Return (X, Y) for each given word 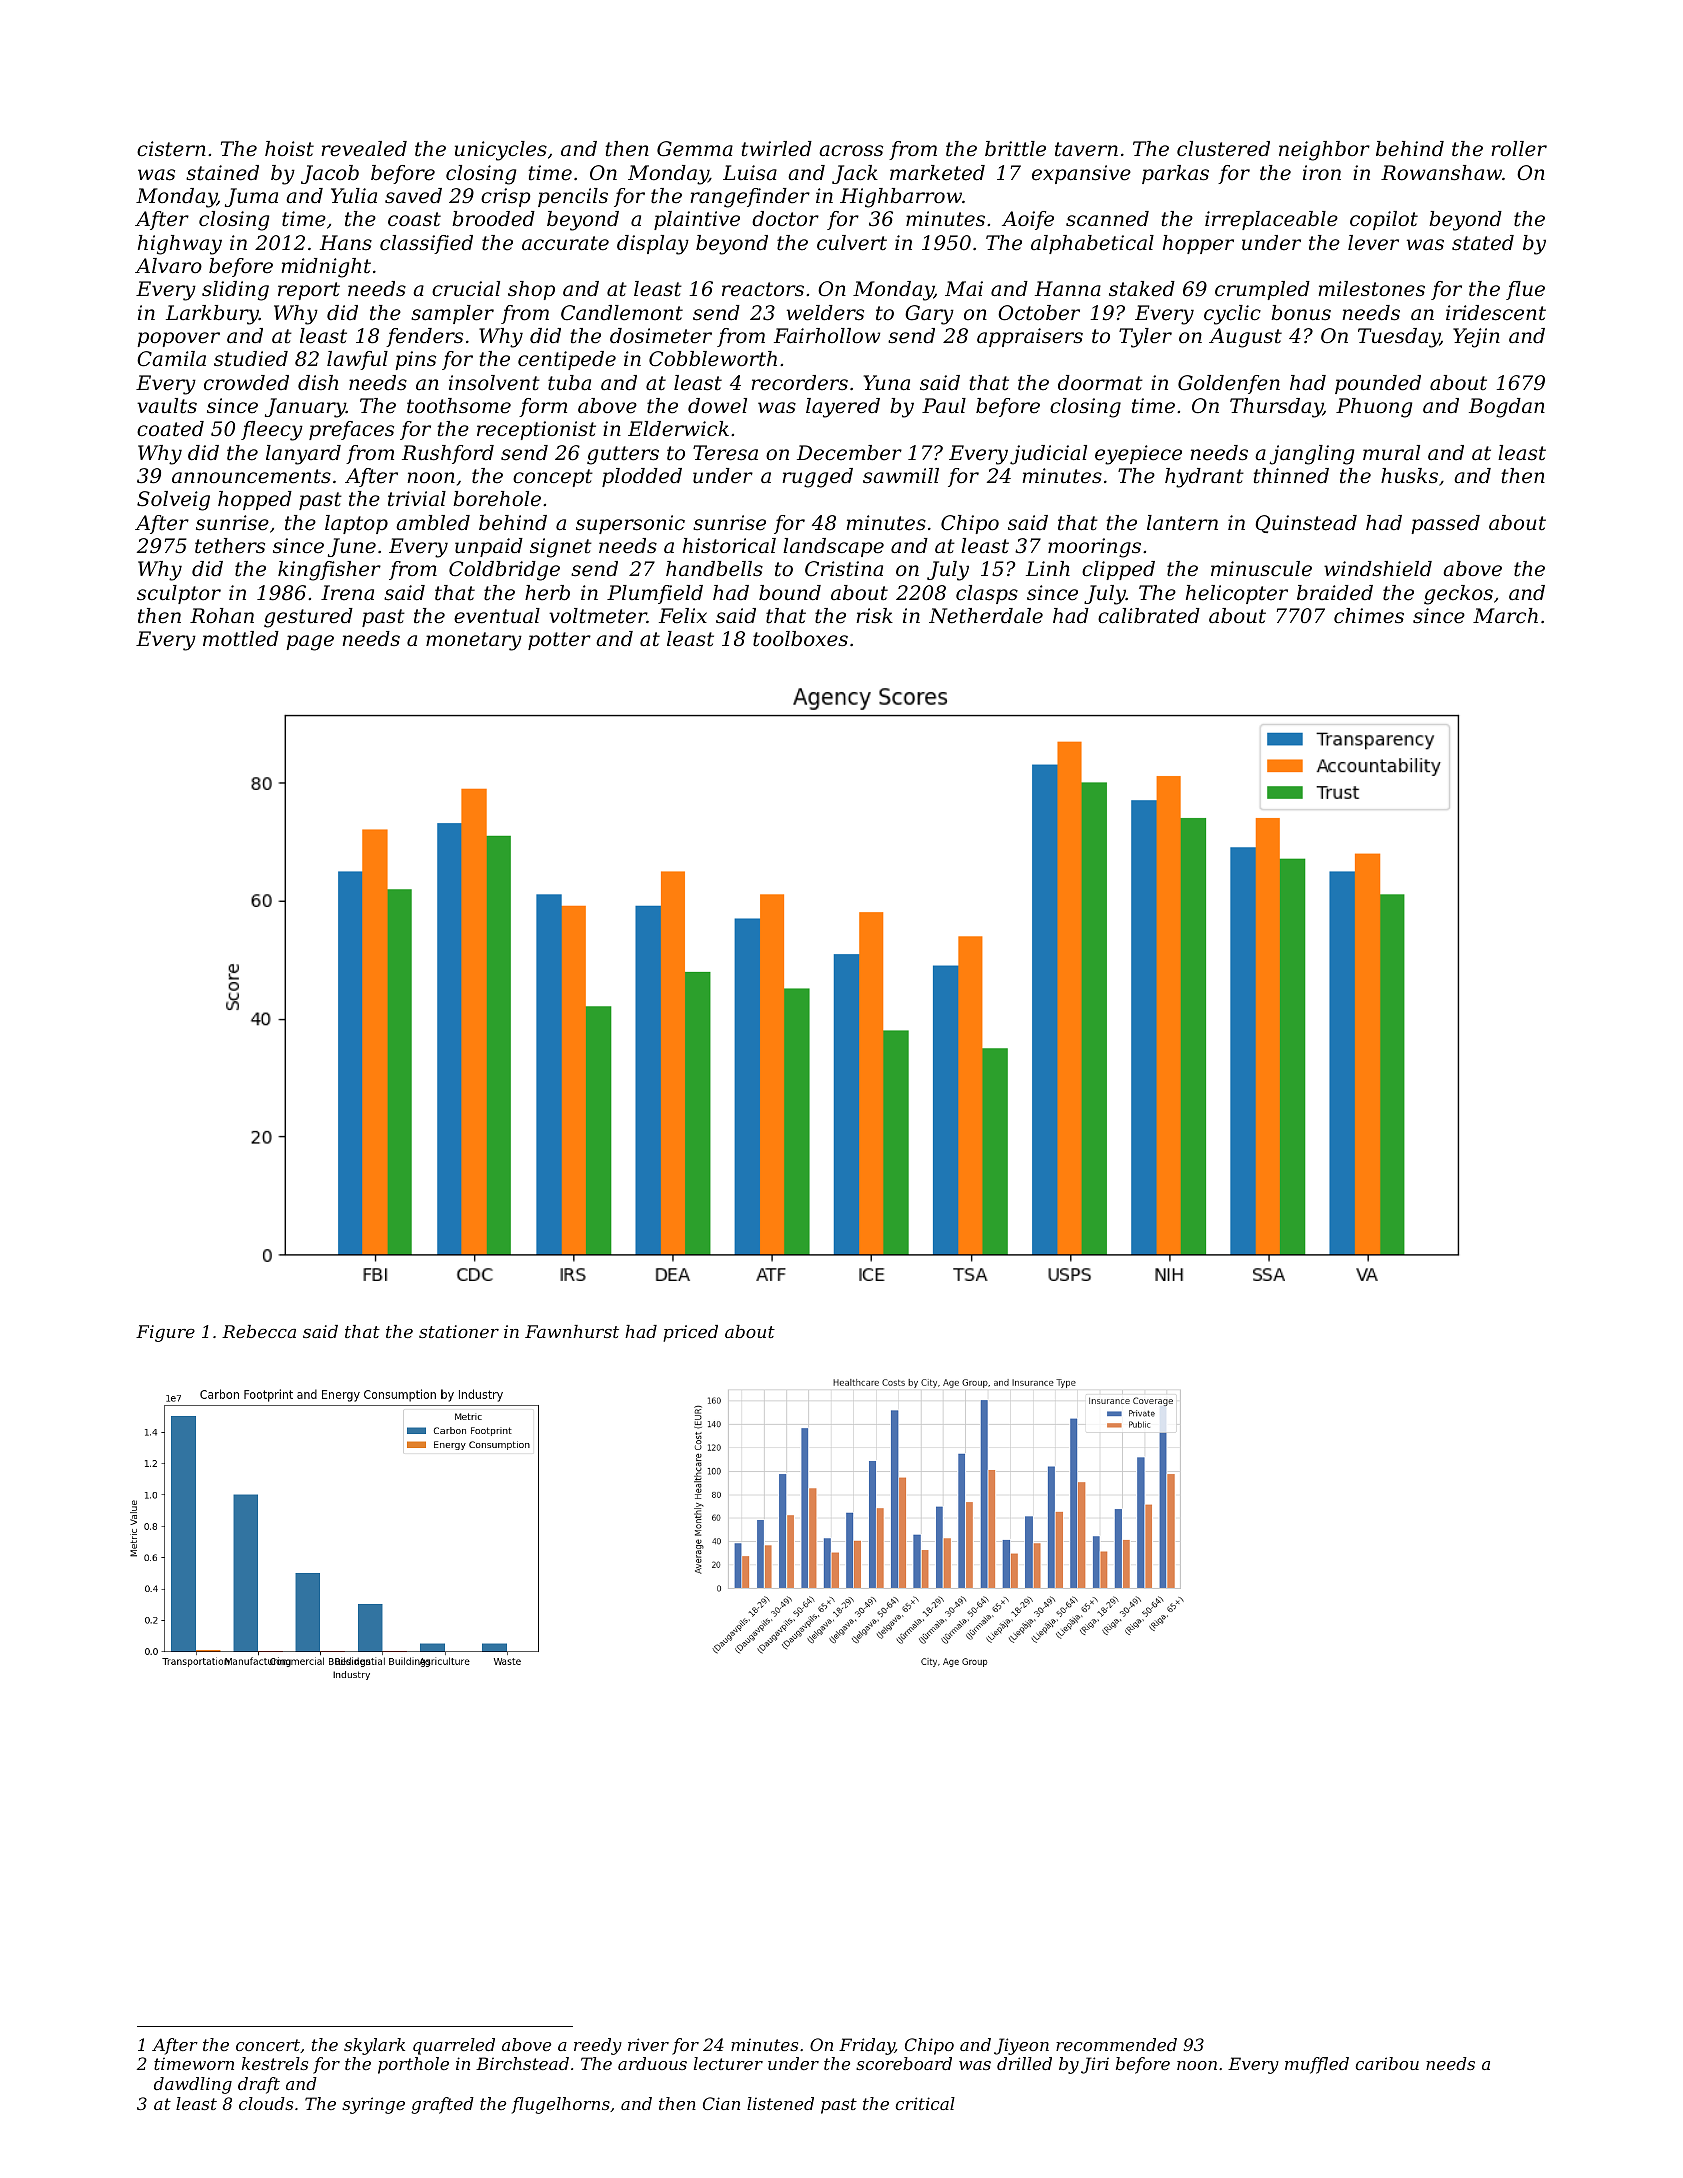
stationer (459, 1331)
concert (268, 2045)
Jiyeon (1021, 2046)
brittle (1015, 149)
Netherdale (986, 616)
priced (690, 1333)
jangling (1311, 455)
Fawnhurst (572, 1331)
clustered (1223, 149)
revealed (364, 149)
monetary (474, 641)
